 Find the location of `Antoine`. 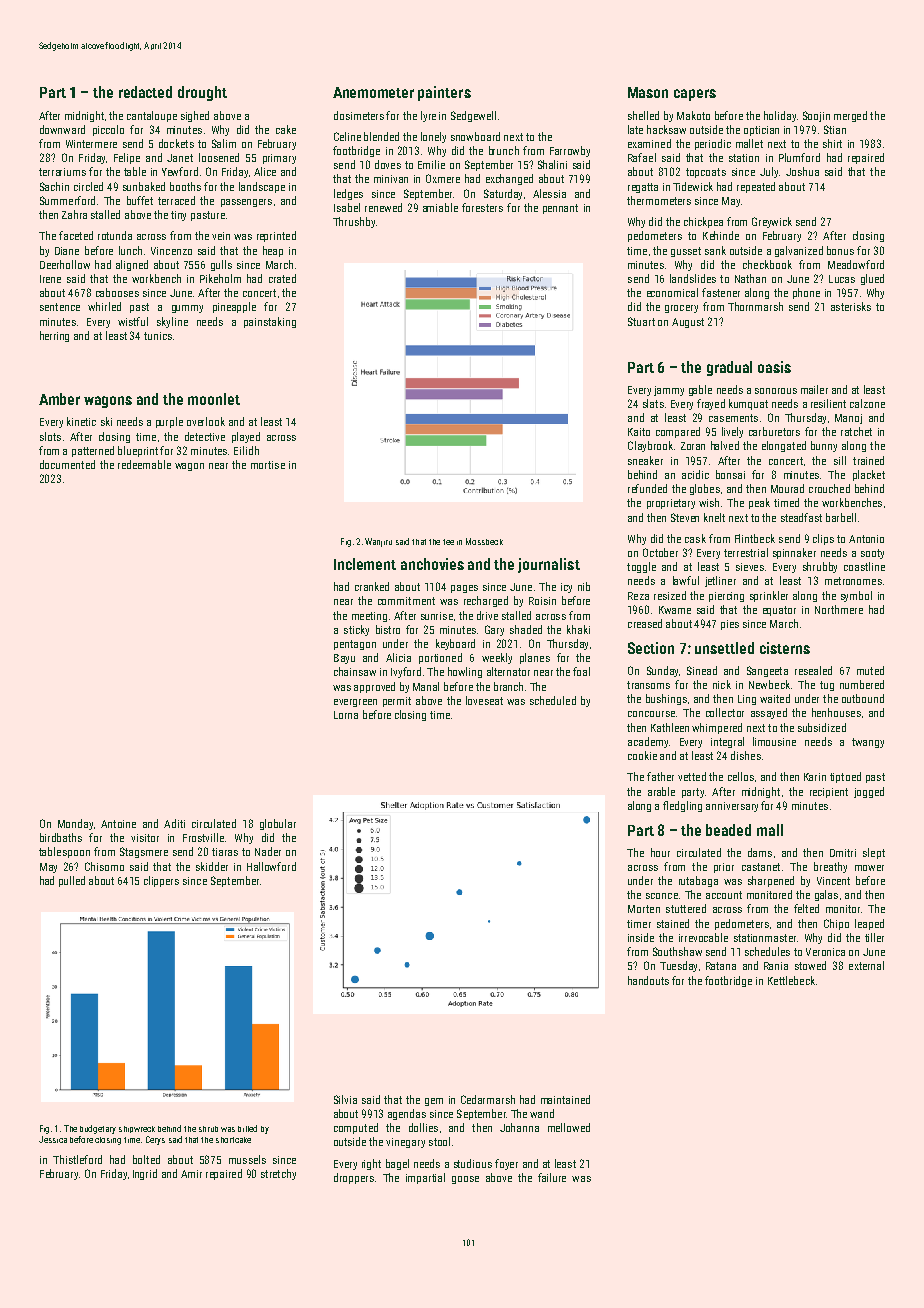

Antoine is located at coordinates (118, 824).
